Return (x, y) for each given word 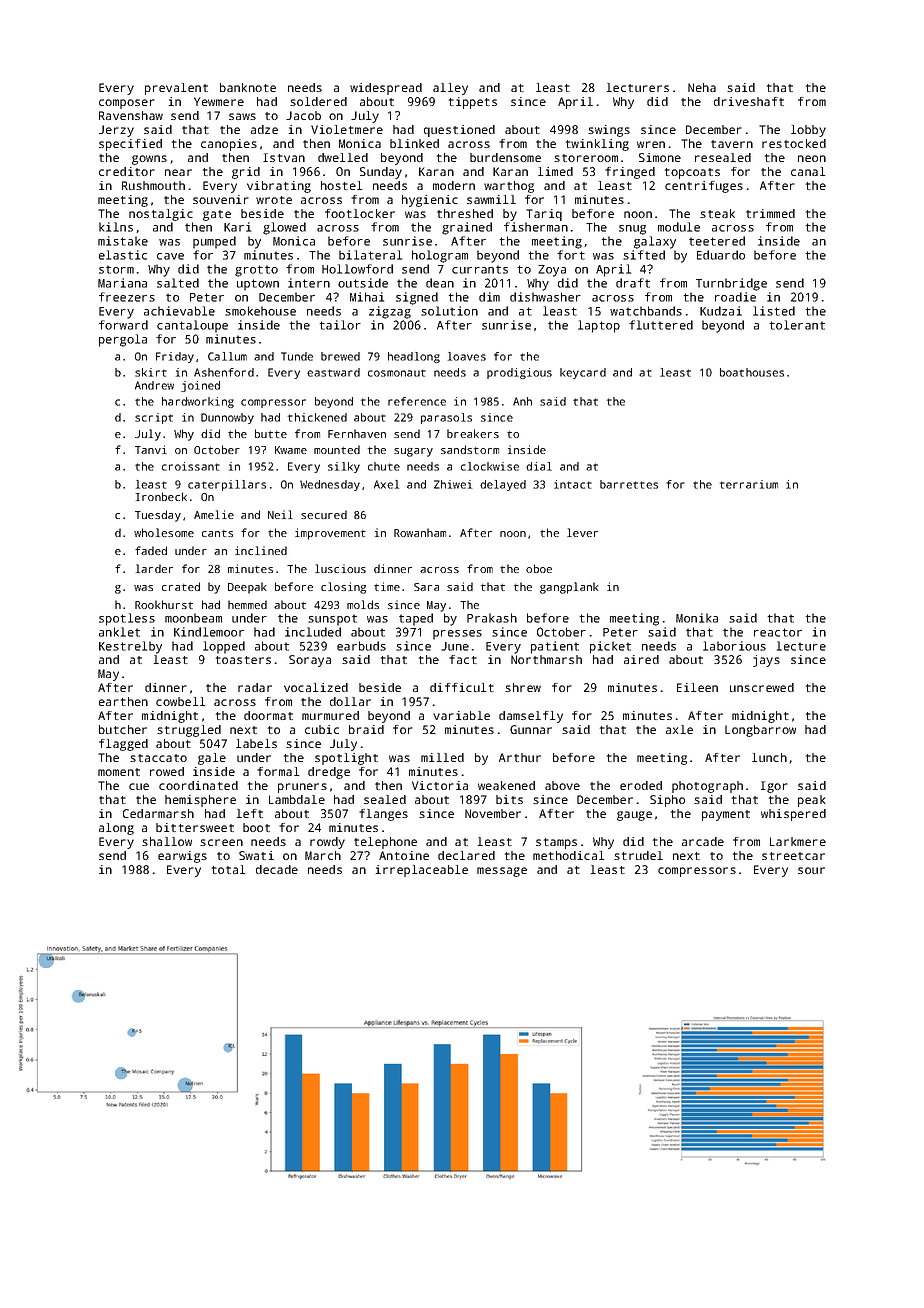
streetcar (793, 856)
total (228, 869)
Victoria (440, 785)
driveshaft (749, 101)
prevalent (176, 89)
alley (450, 89)
